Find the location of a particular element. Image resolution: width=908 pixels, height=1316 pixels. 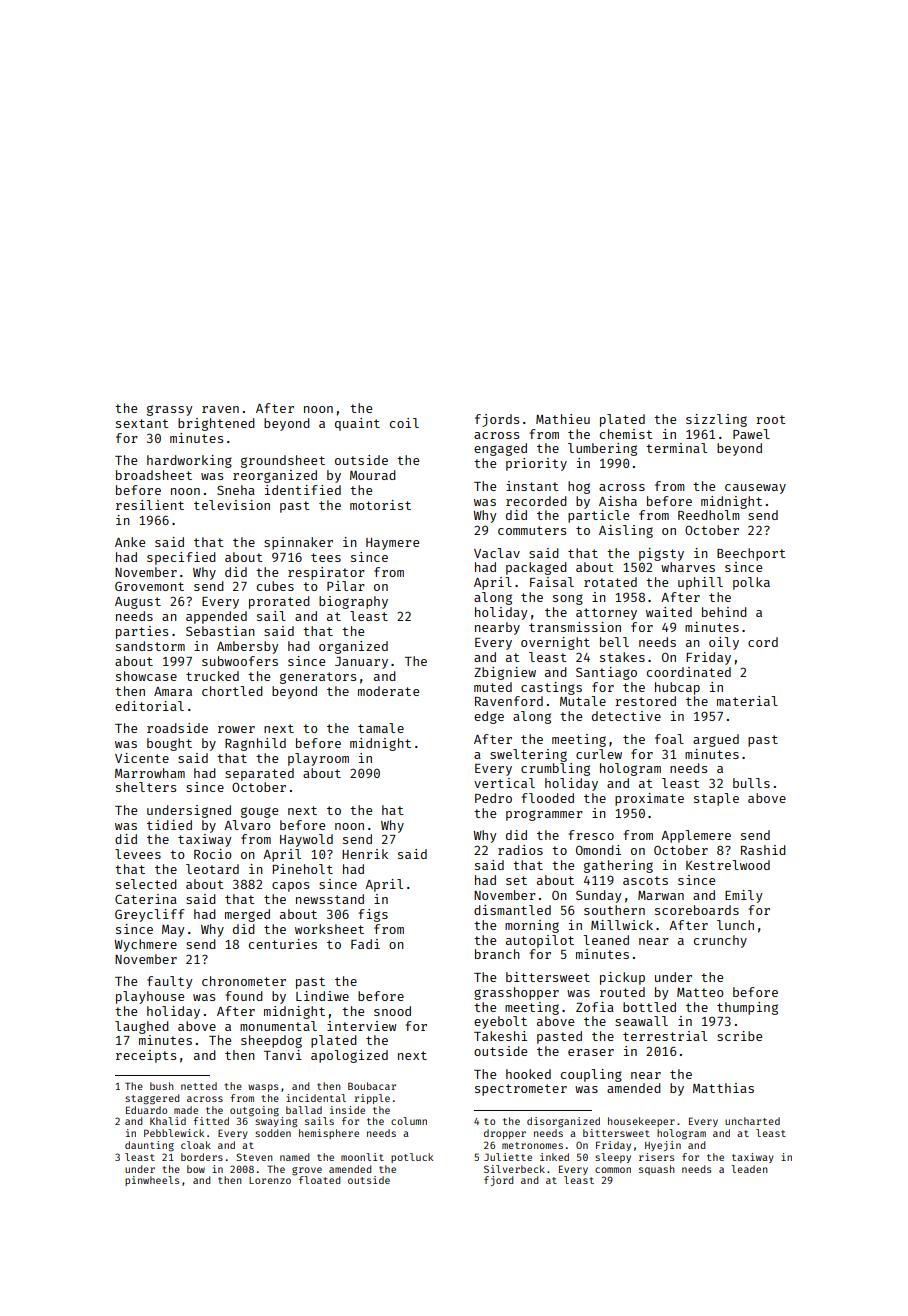

Alvaro is located at coordinates (247, 825).
